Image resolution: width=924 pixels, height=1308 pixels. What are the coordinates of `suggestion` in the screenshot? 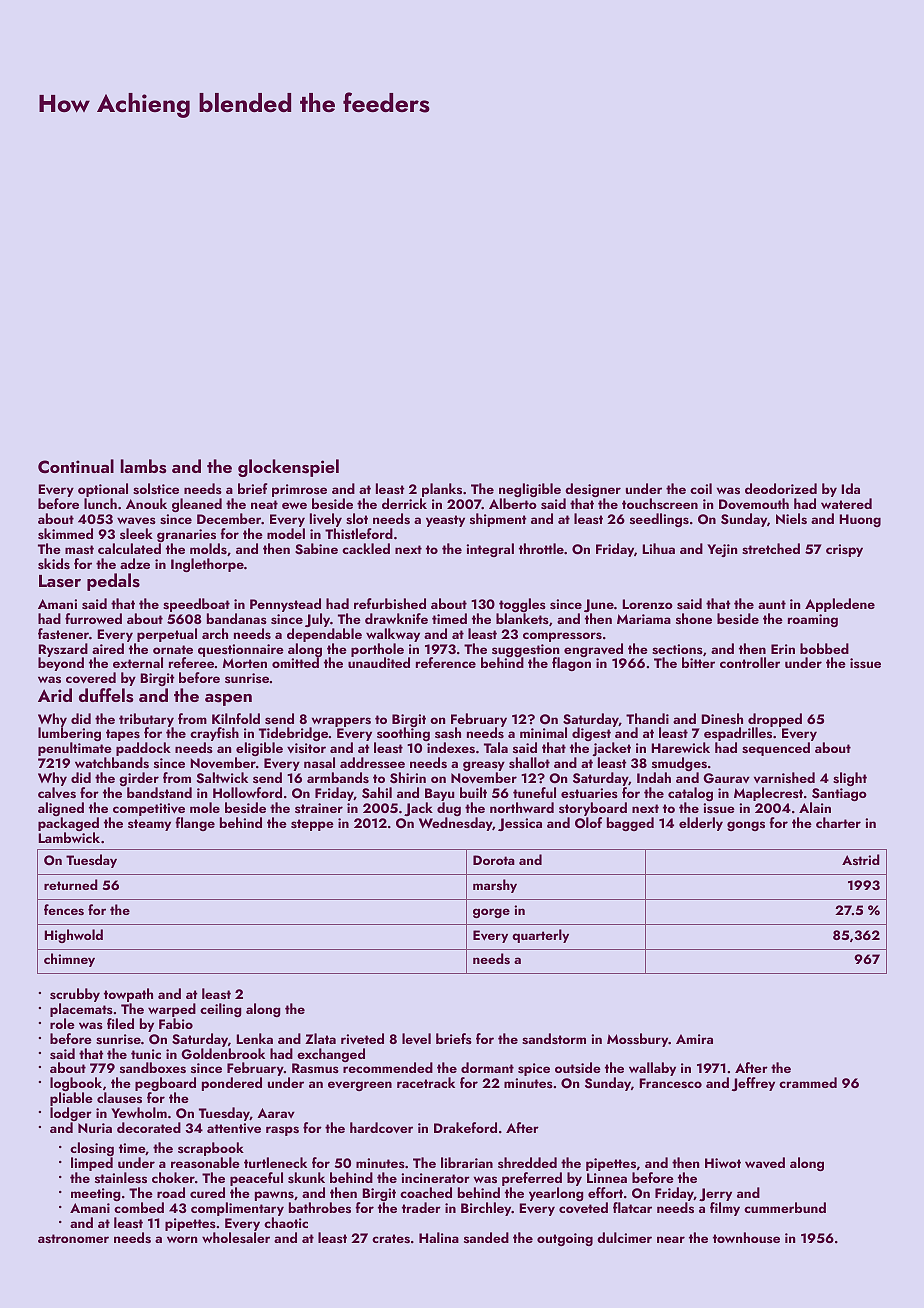 It's located at (526, 651).
